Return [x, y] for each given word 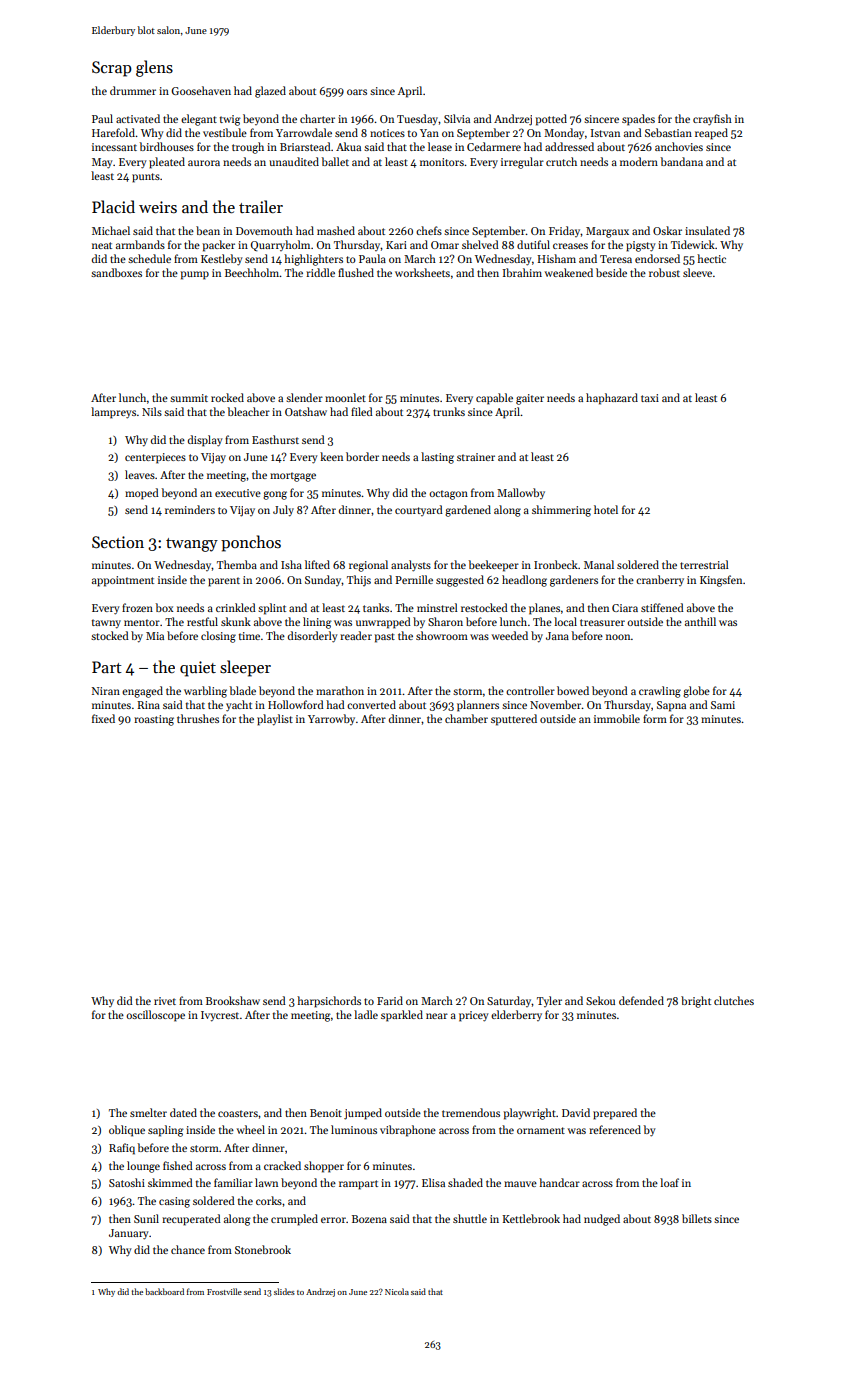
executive [238, 493]
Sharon [445, 621]
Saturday [509, 1001]
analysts [411, 566]
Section [118, 542]
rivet [165, 1001]
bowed [573, 690]
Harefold [113, 132]
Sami [723, 705]
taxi [650, 398]
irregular [522, 163]
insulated [707, 230]
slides [284, 1291]
